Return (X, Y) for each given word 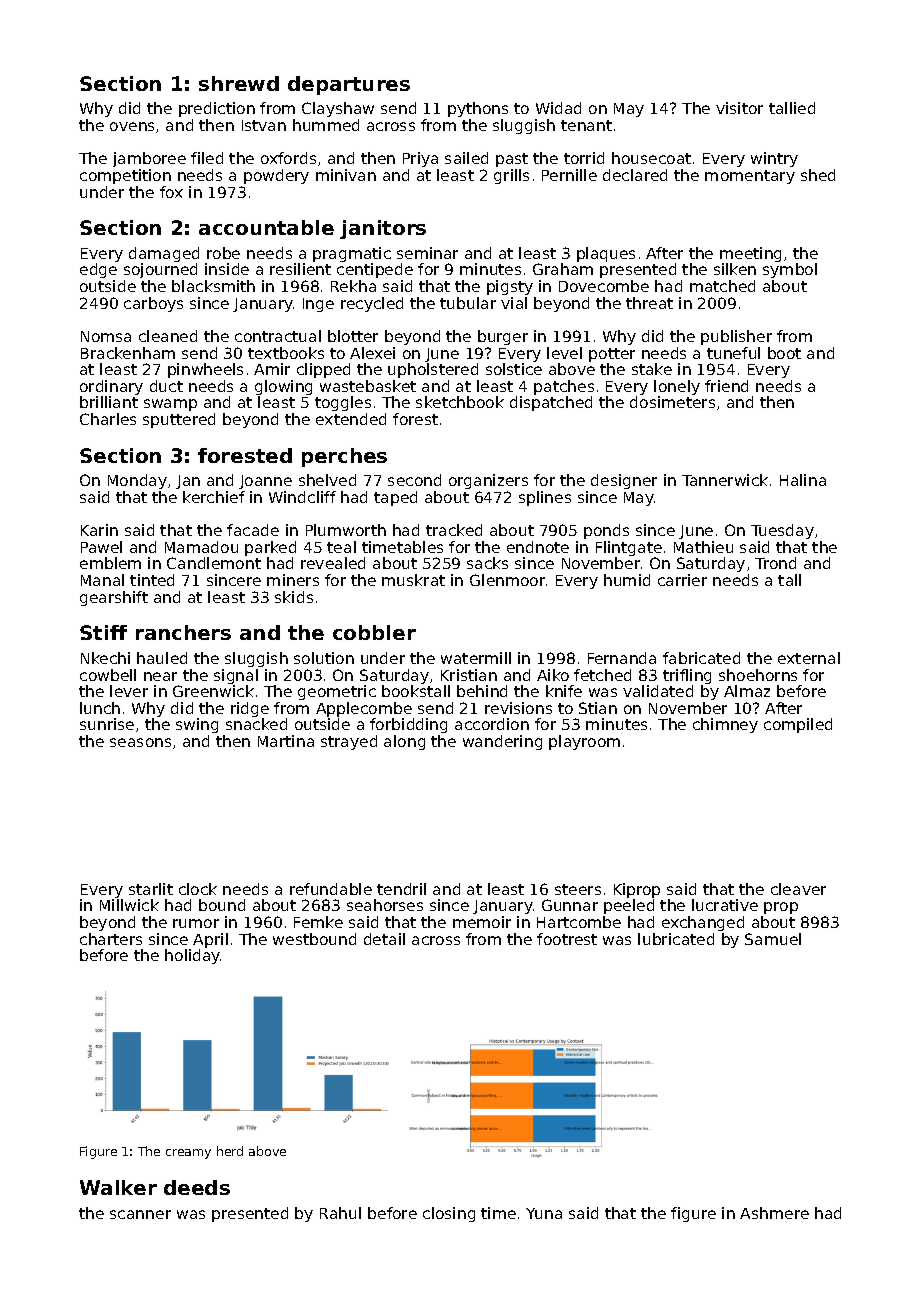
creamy (188, 1154)
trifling (687, 676)
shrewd (239, 83)
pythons (478, 109)
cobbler (374, 632)
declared (635, 175)
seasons (140, 742)
